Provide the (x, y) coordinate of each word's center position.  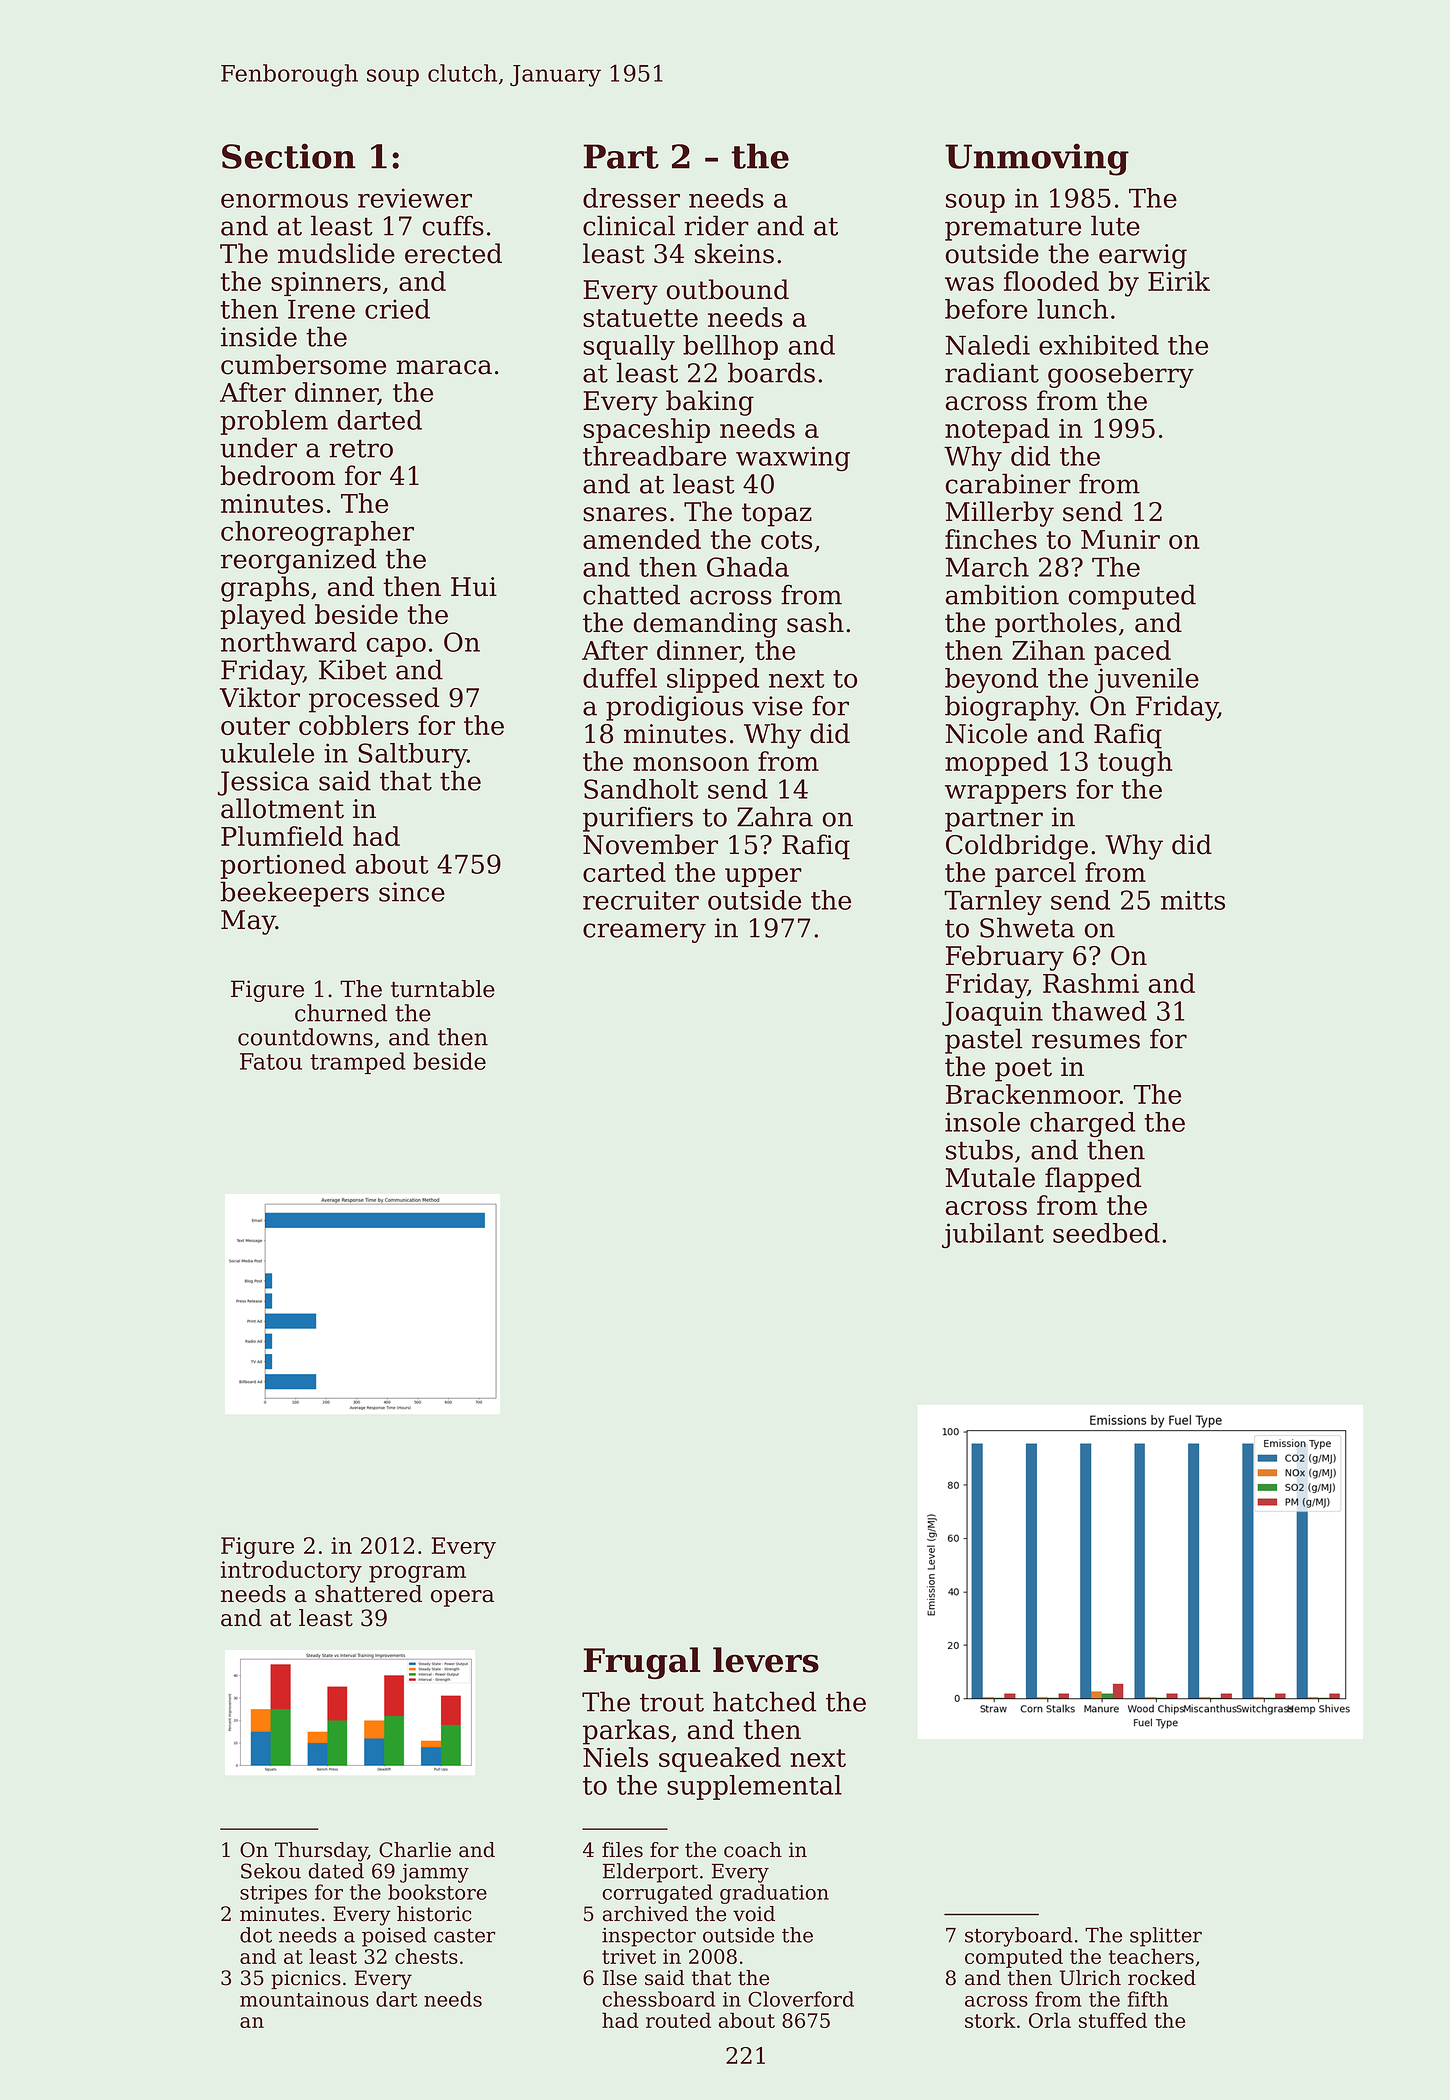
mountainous (304, 1999)
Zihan (1048, 650)
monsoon (691, 764)
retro (361, 448)
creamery (644, 933)
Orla (1050, 2020)
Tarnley (993, 902)
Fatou (271, 1061)
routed (678, 2020)
